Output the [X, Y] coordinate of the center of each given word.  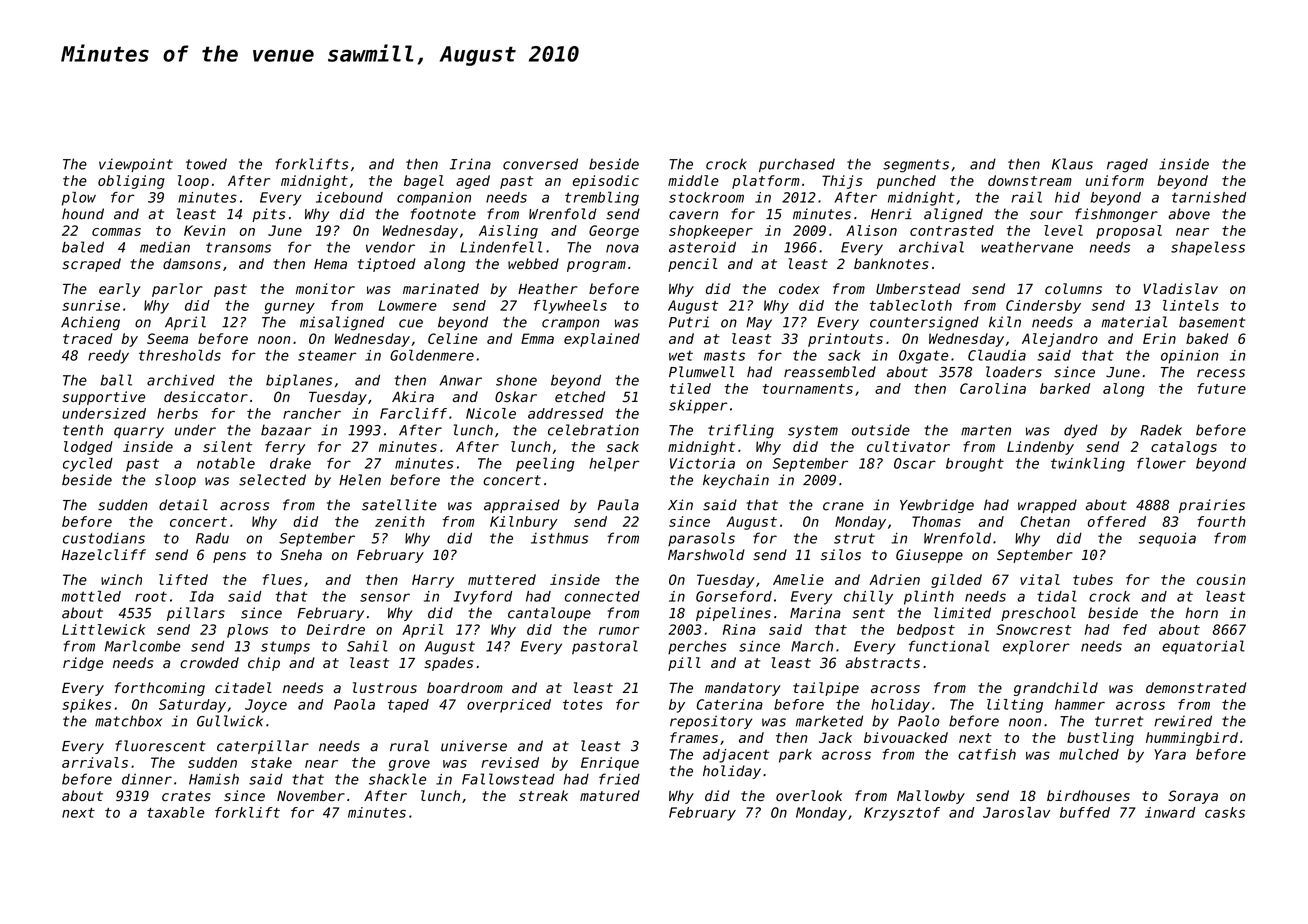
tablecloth [911, 305]
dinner [147, 779]
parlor [177, 290]
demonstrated [1196, 688]
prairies [1212, 506]
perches [697, 647]
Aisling [508, 232]
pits [268, 215]
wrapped [1047, 506]
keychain [736, 481]
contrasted [952, 230]
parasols [701, 539]
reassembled [830, 372]
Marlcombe [142, 646]
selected [272, 480]
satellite [399, 505]
